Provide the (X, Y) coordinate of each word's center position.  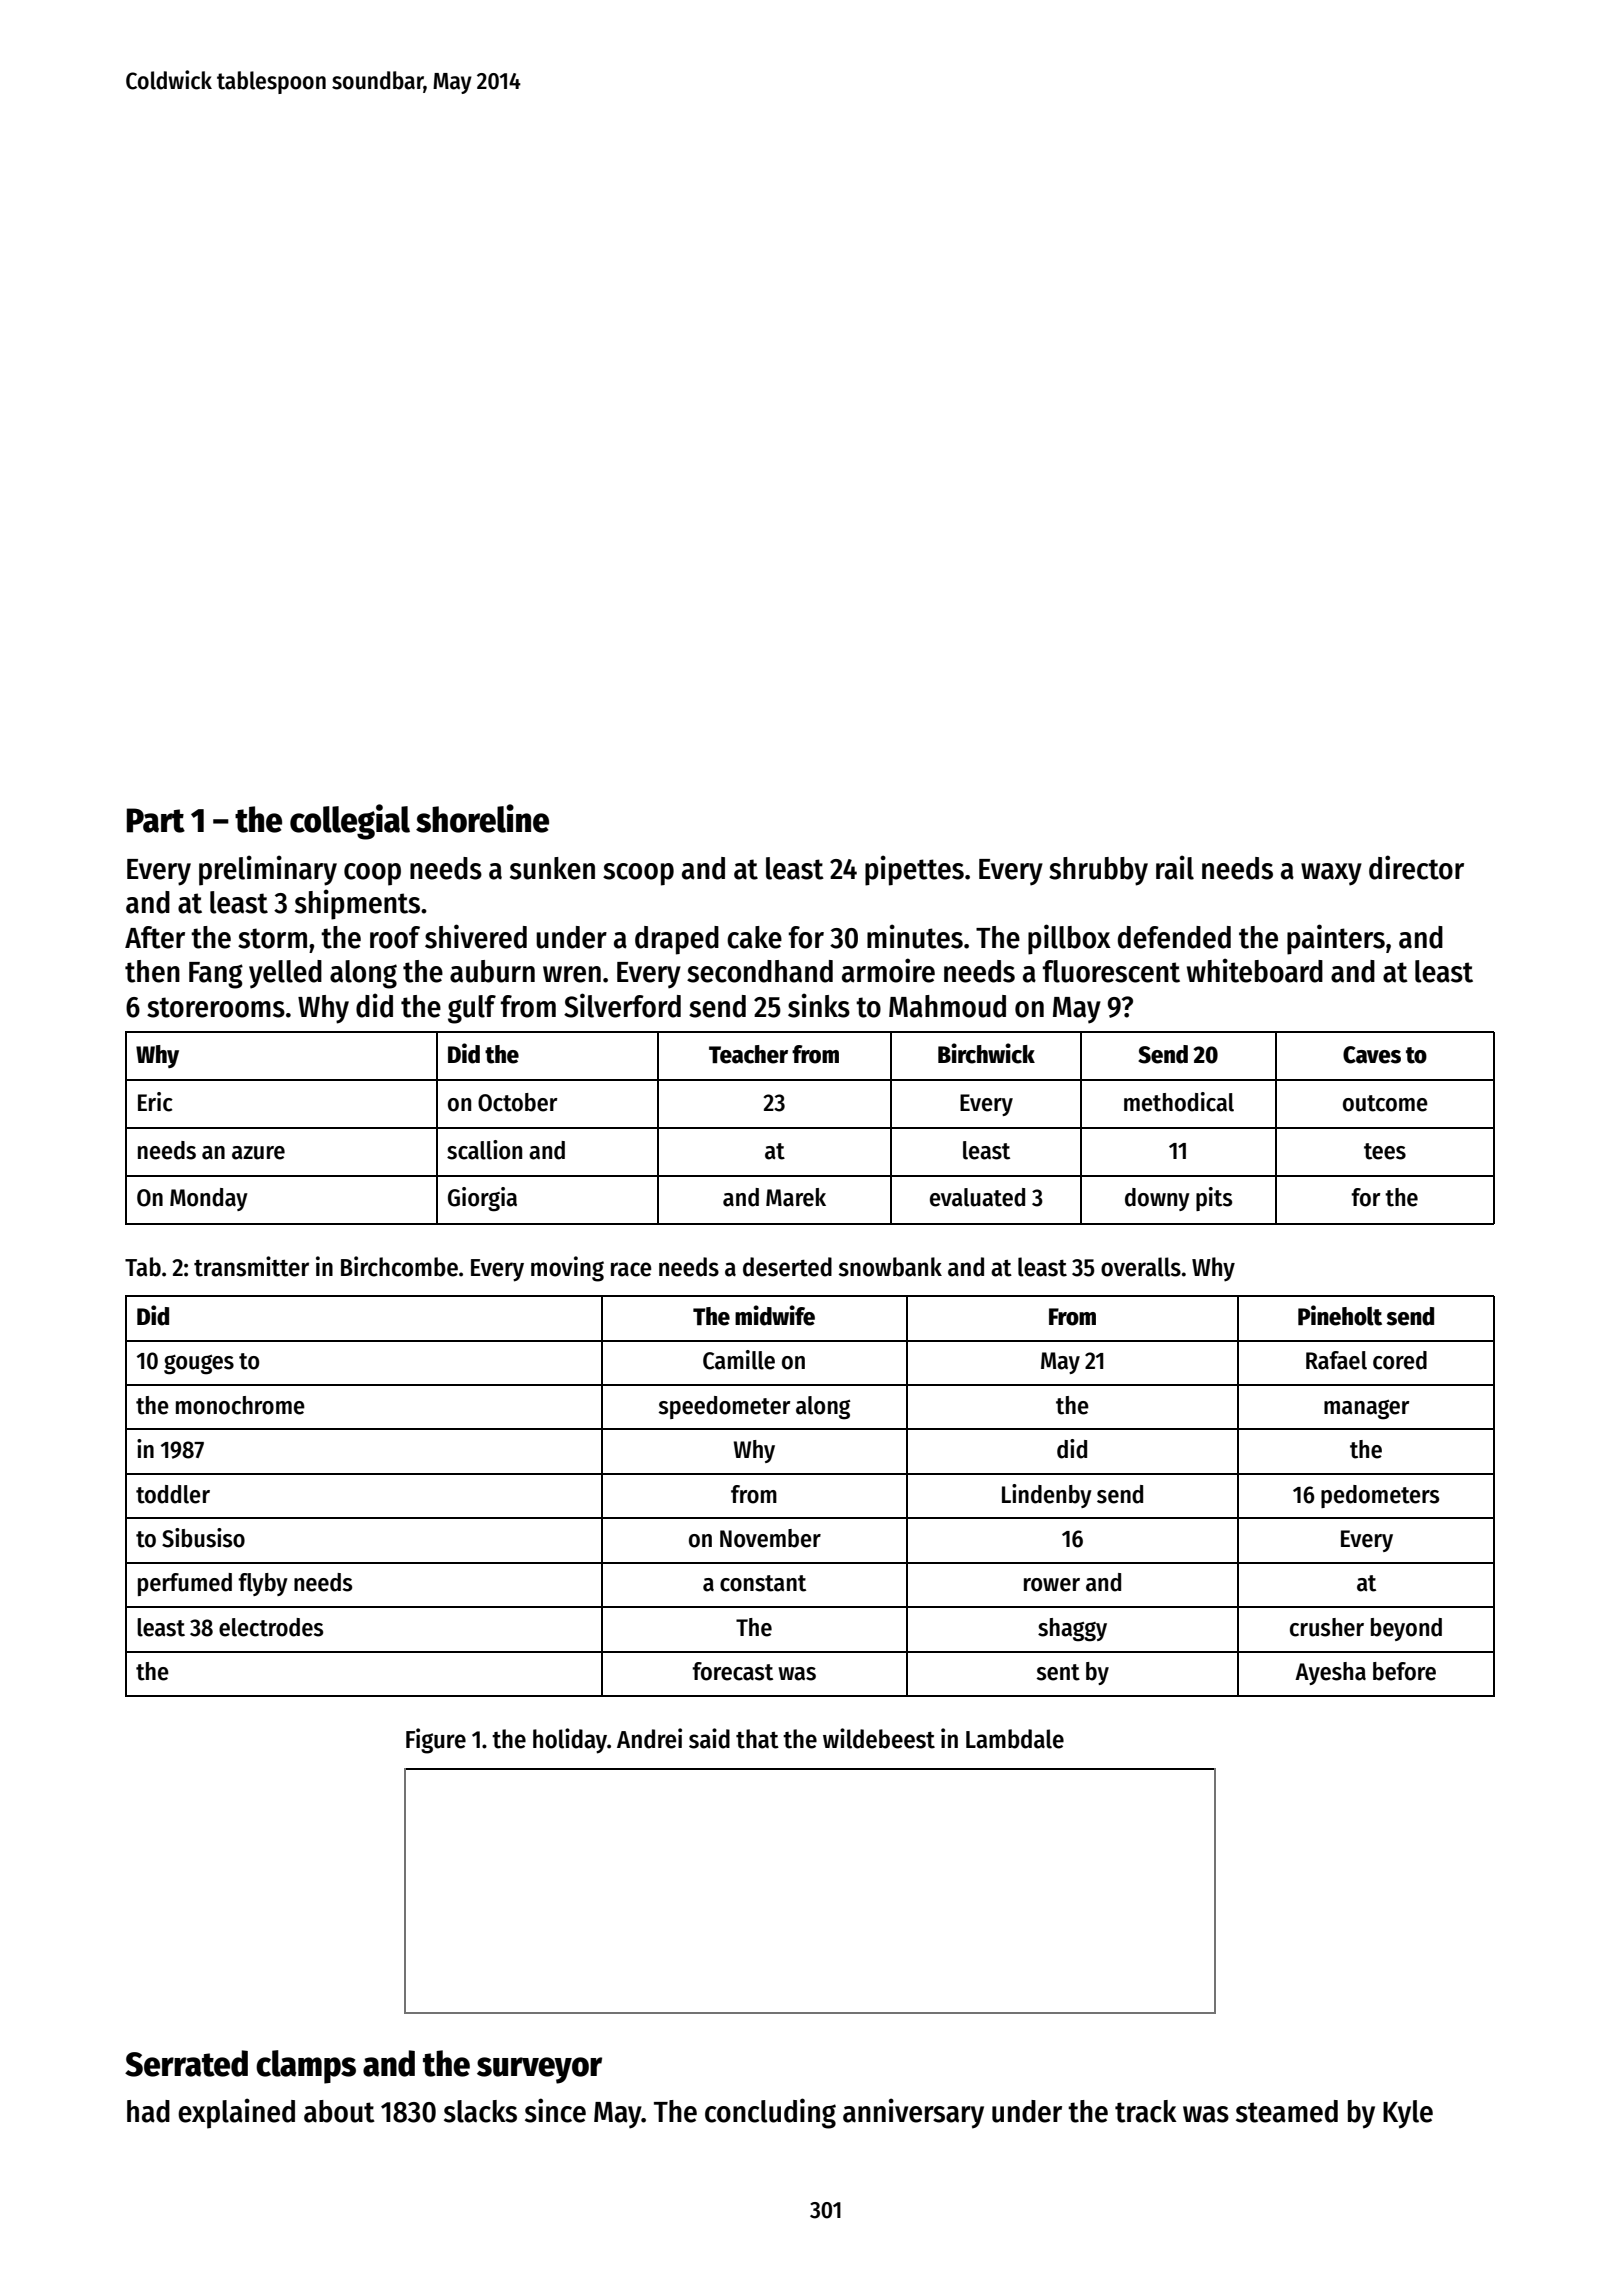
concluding (770, 2113)
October (518, 1102)
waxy (1331, 874)
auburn (492, 971)
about (339, 2111)
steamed (1287, 2111)
